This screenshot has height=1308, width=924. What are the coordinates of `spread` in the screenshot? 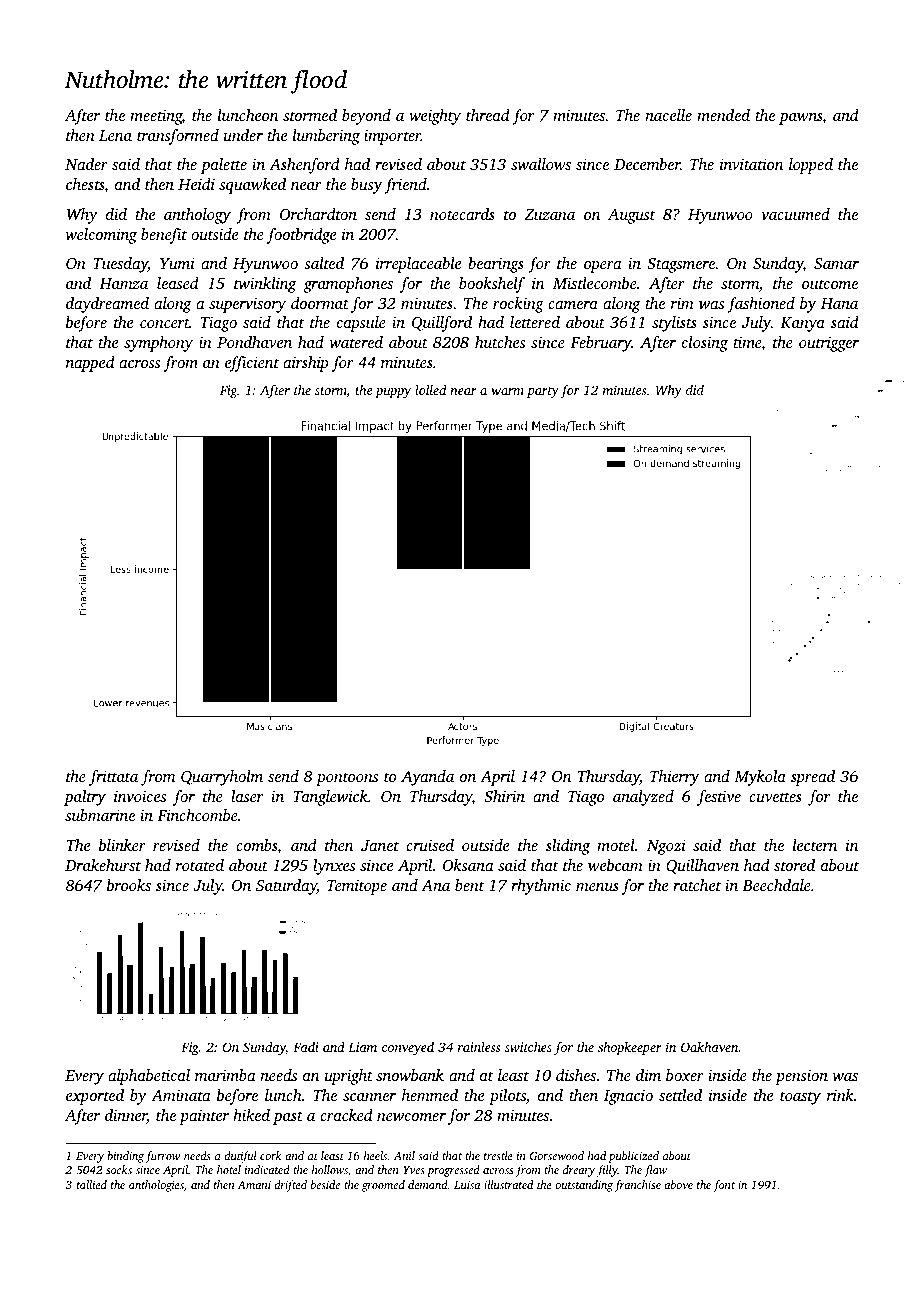 It's located at (813, 778).
